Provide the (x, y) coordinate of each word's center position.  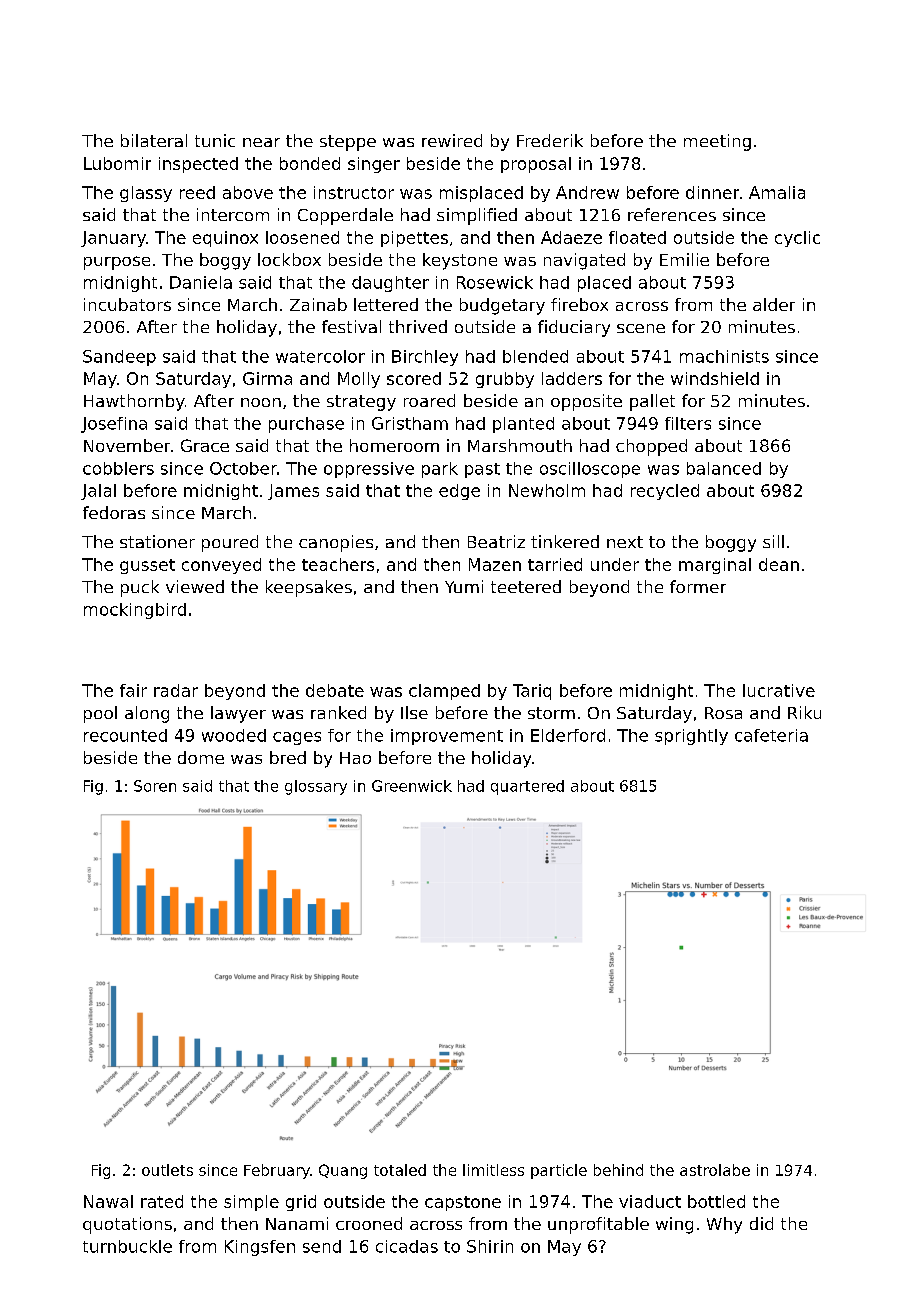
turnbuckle (127, 1246)
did (761, 1223)
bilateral (154, 140)
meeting (717, 142)
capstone (463, 1203)
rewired (452, 140)
